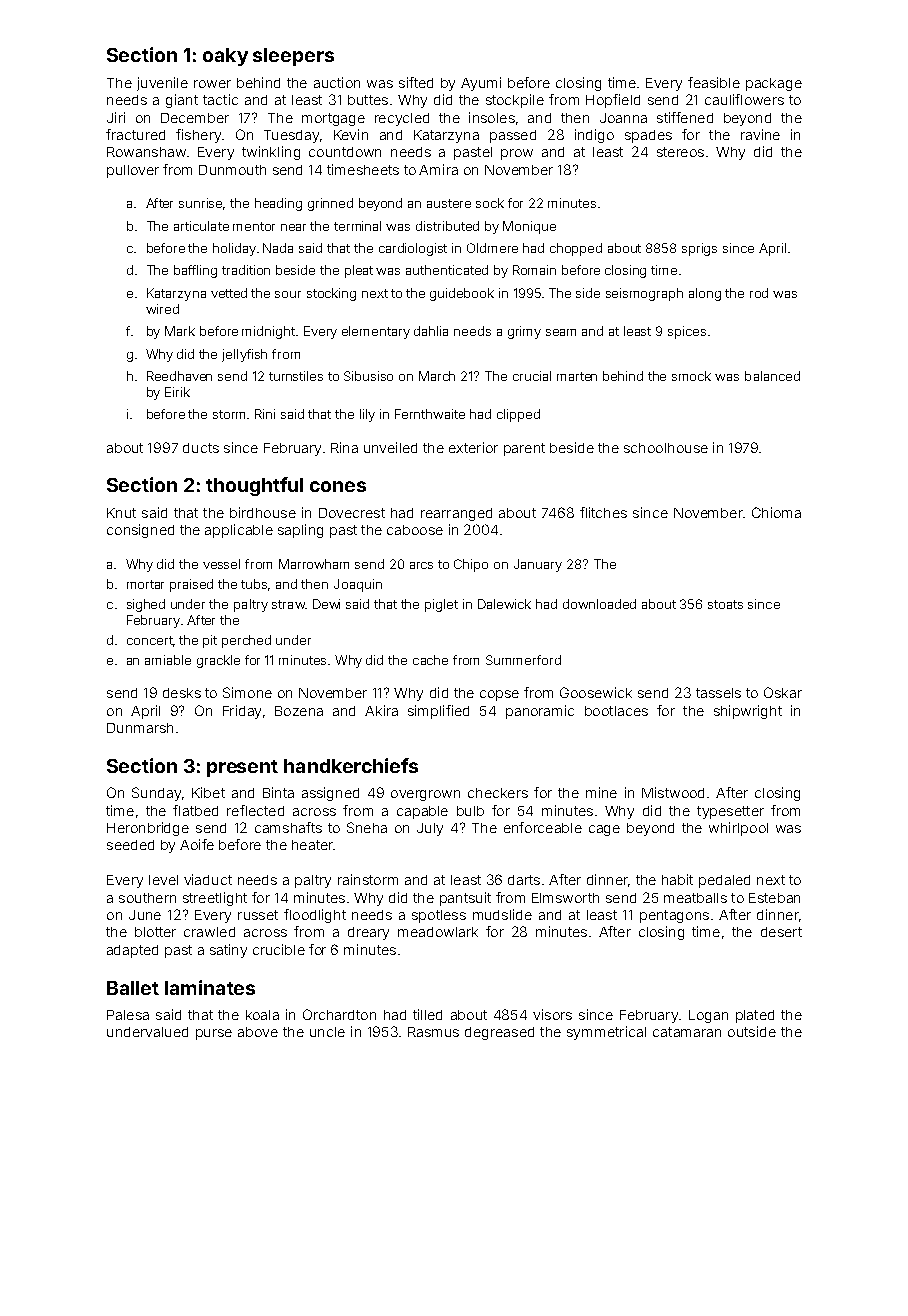  Describe the element at coordinates (499, 1033) in the screenshot. I see `degreased` at that location.
